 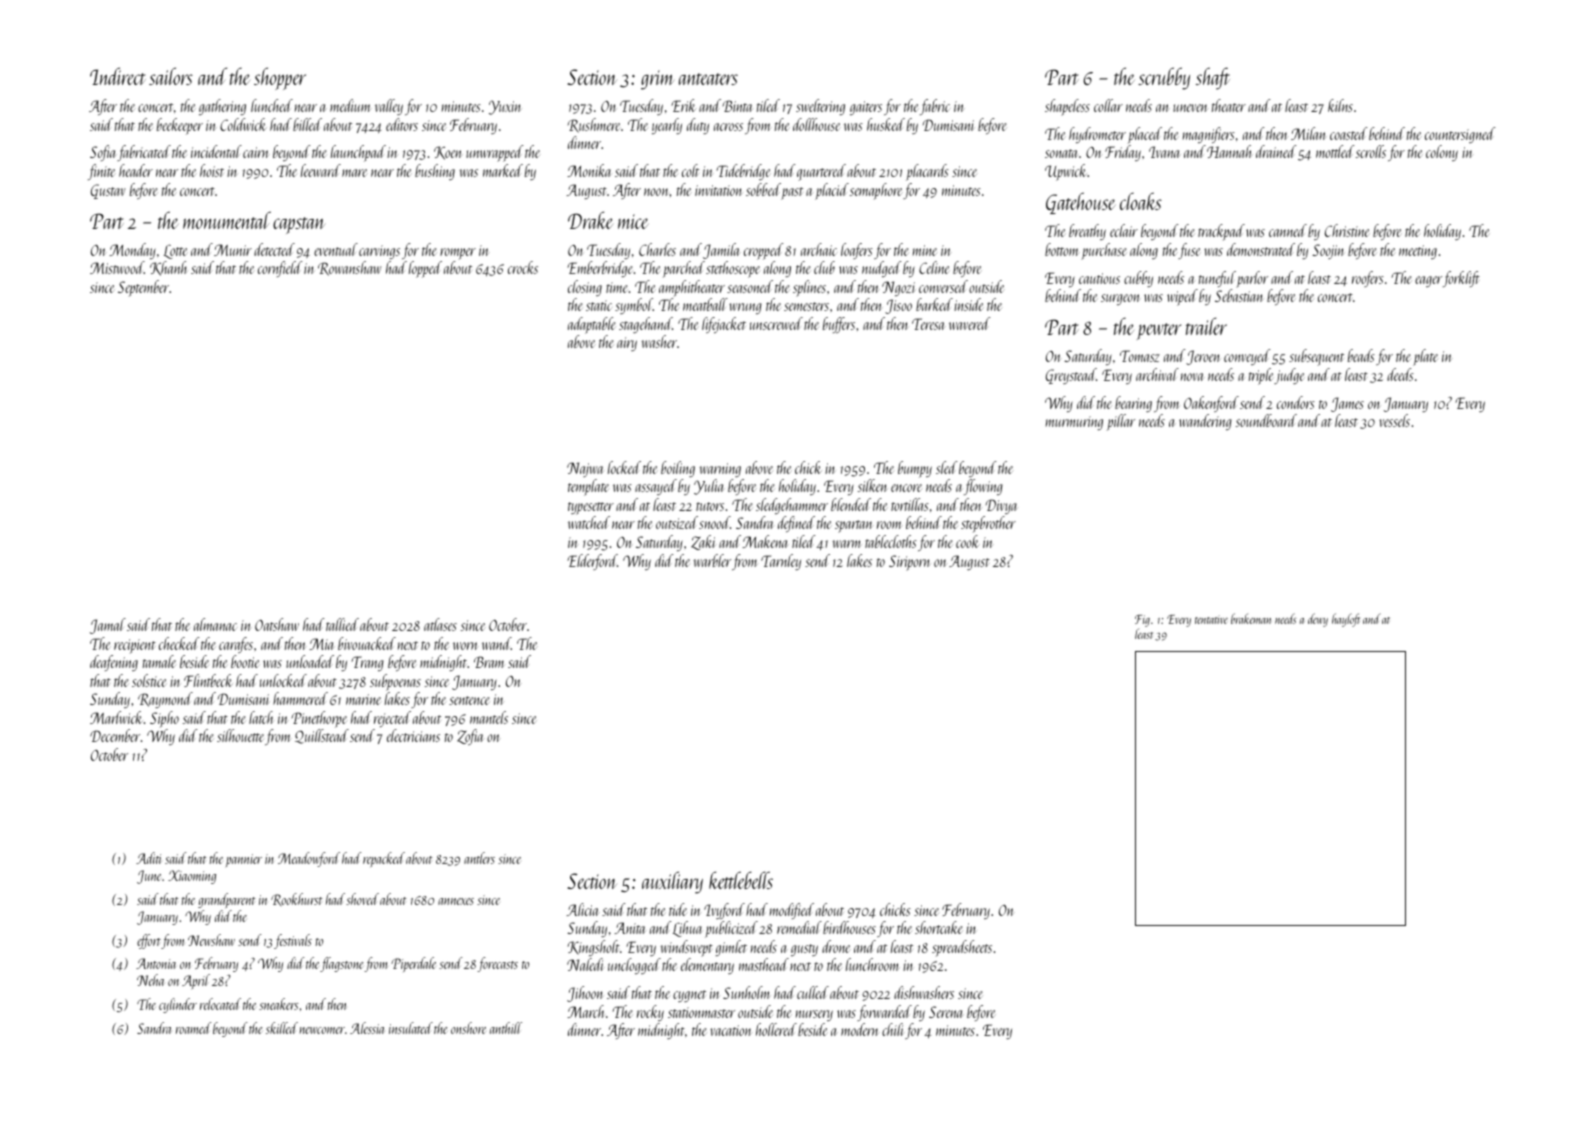 I want to click on Sebastian, so click(x=1239, y=295).
